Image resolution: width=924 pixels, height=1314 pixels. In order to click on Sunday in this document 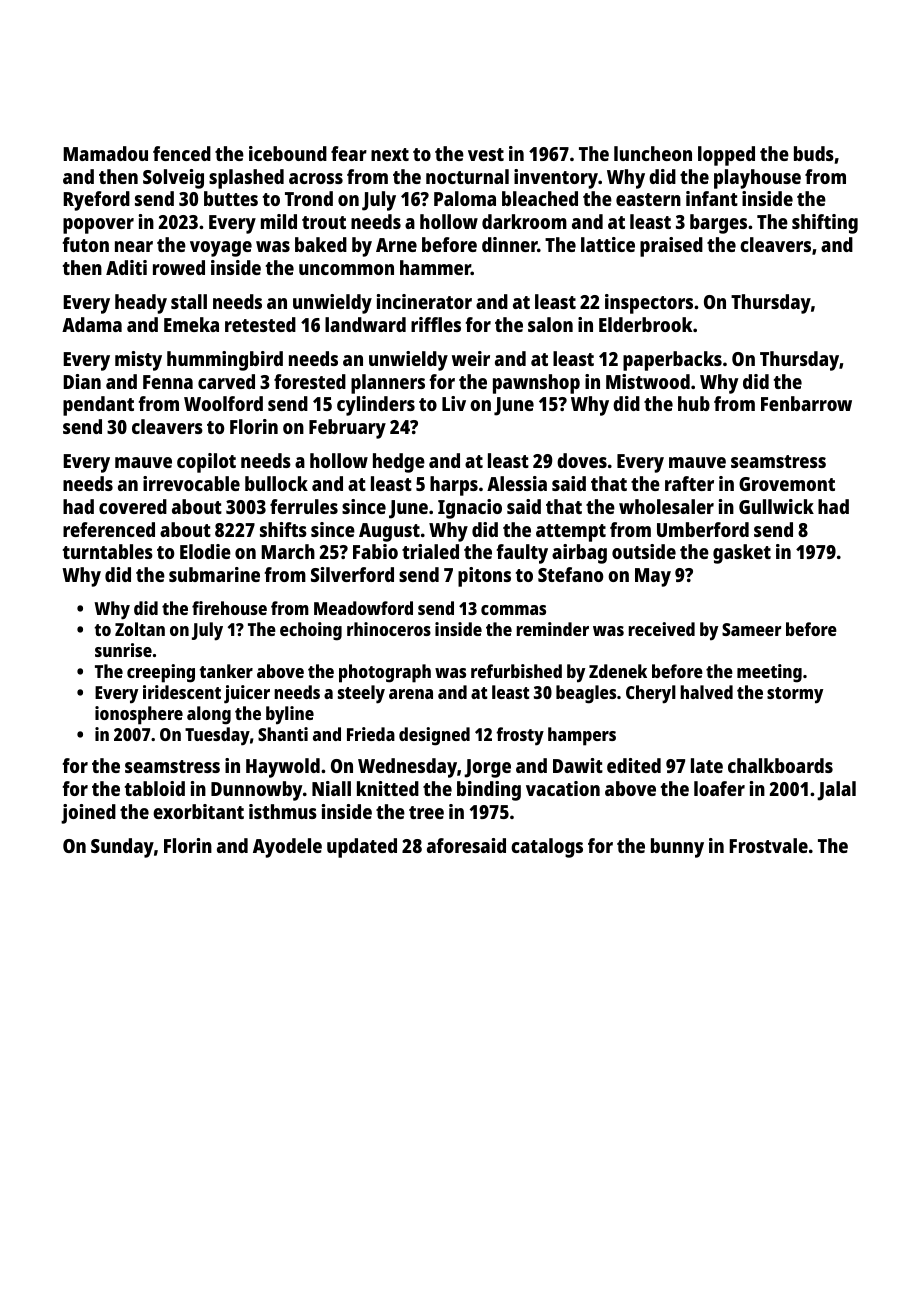, I will do `click(122, 848)`.
